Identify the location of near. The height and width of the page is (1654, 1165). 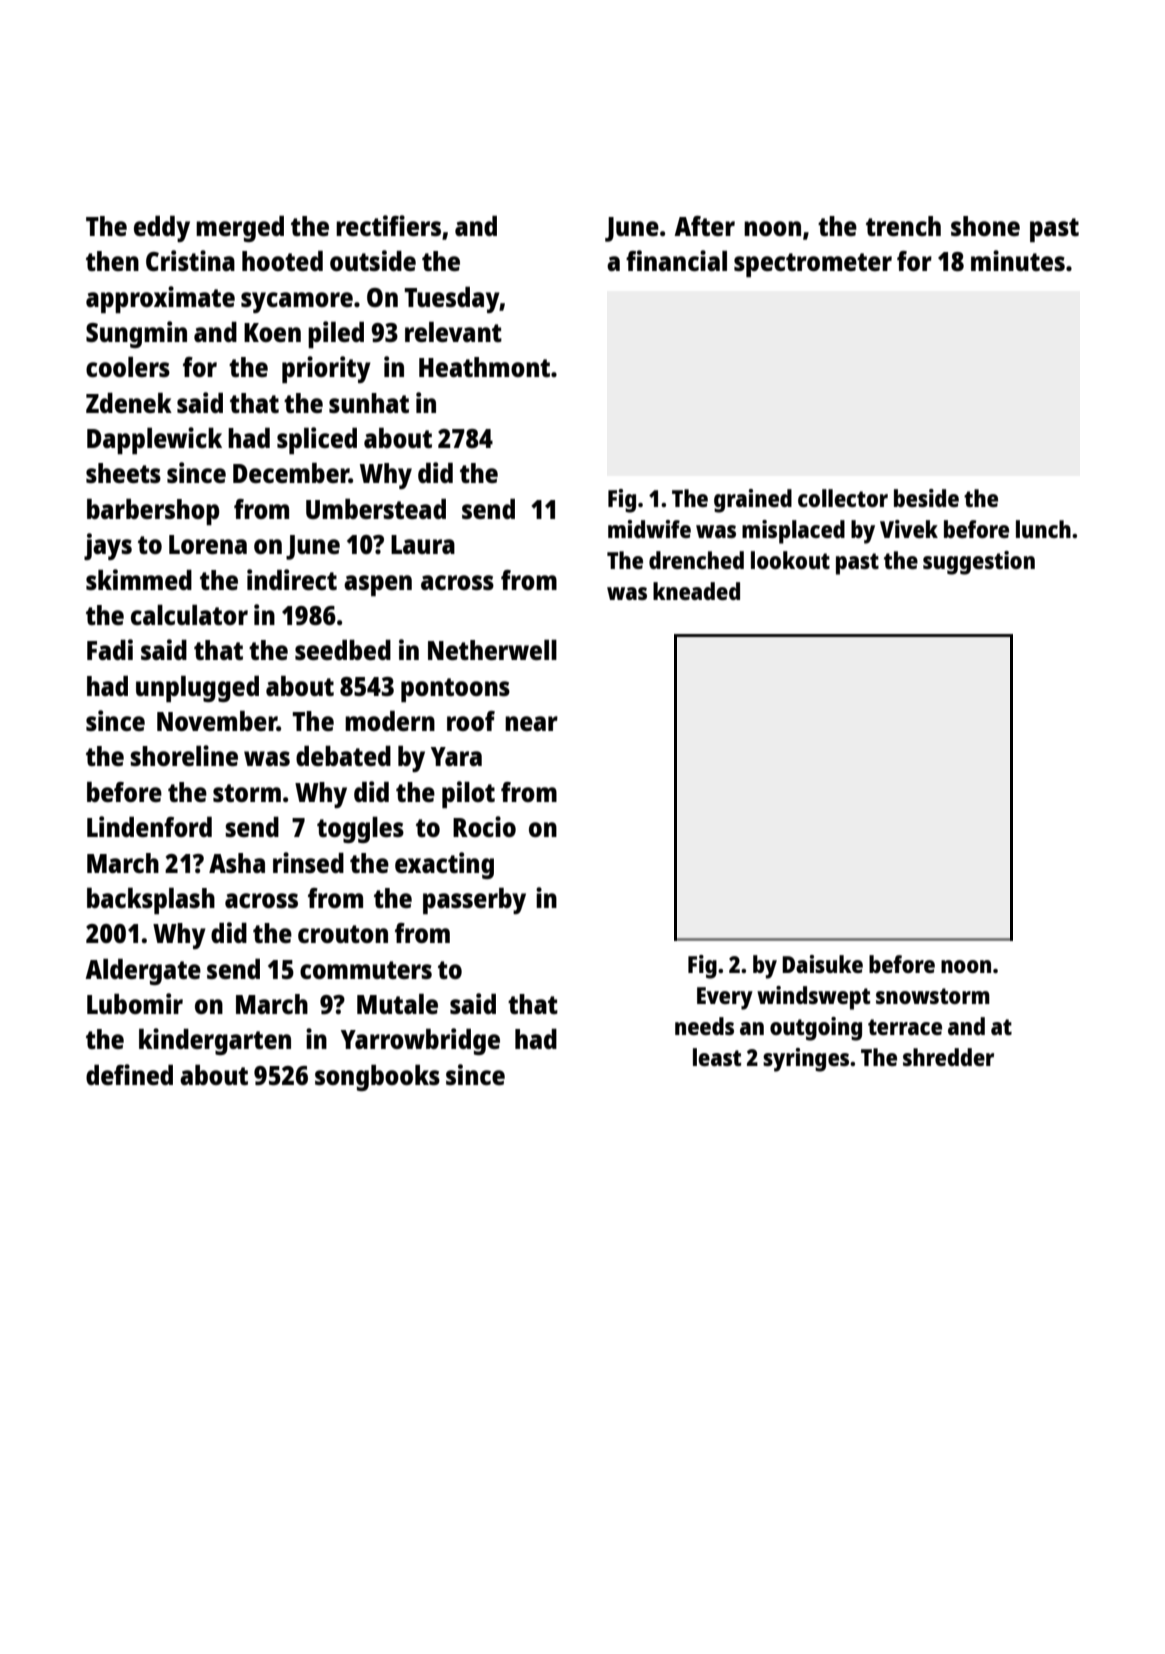
(531, 723).
